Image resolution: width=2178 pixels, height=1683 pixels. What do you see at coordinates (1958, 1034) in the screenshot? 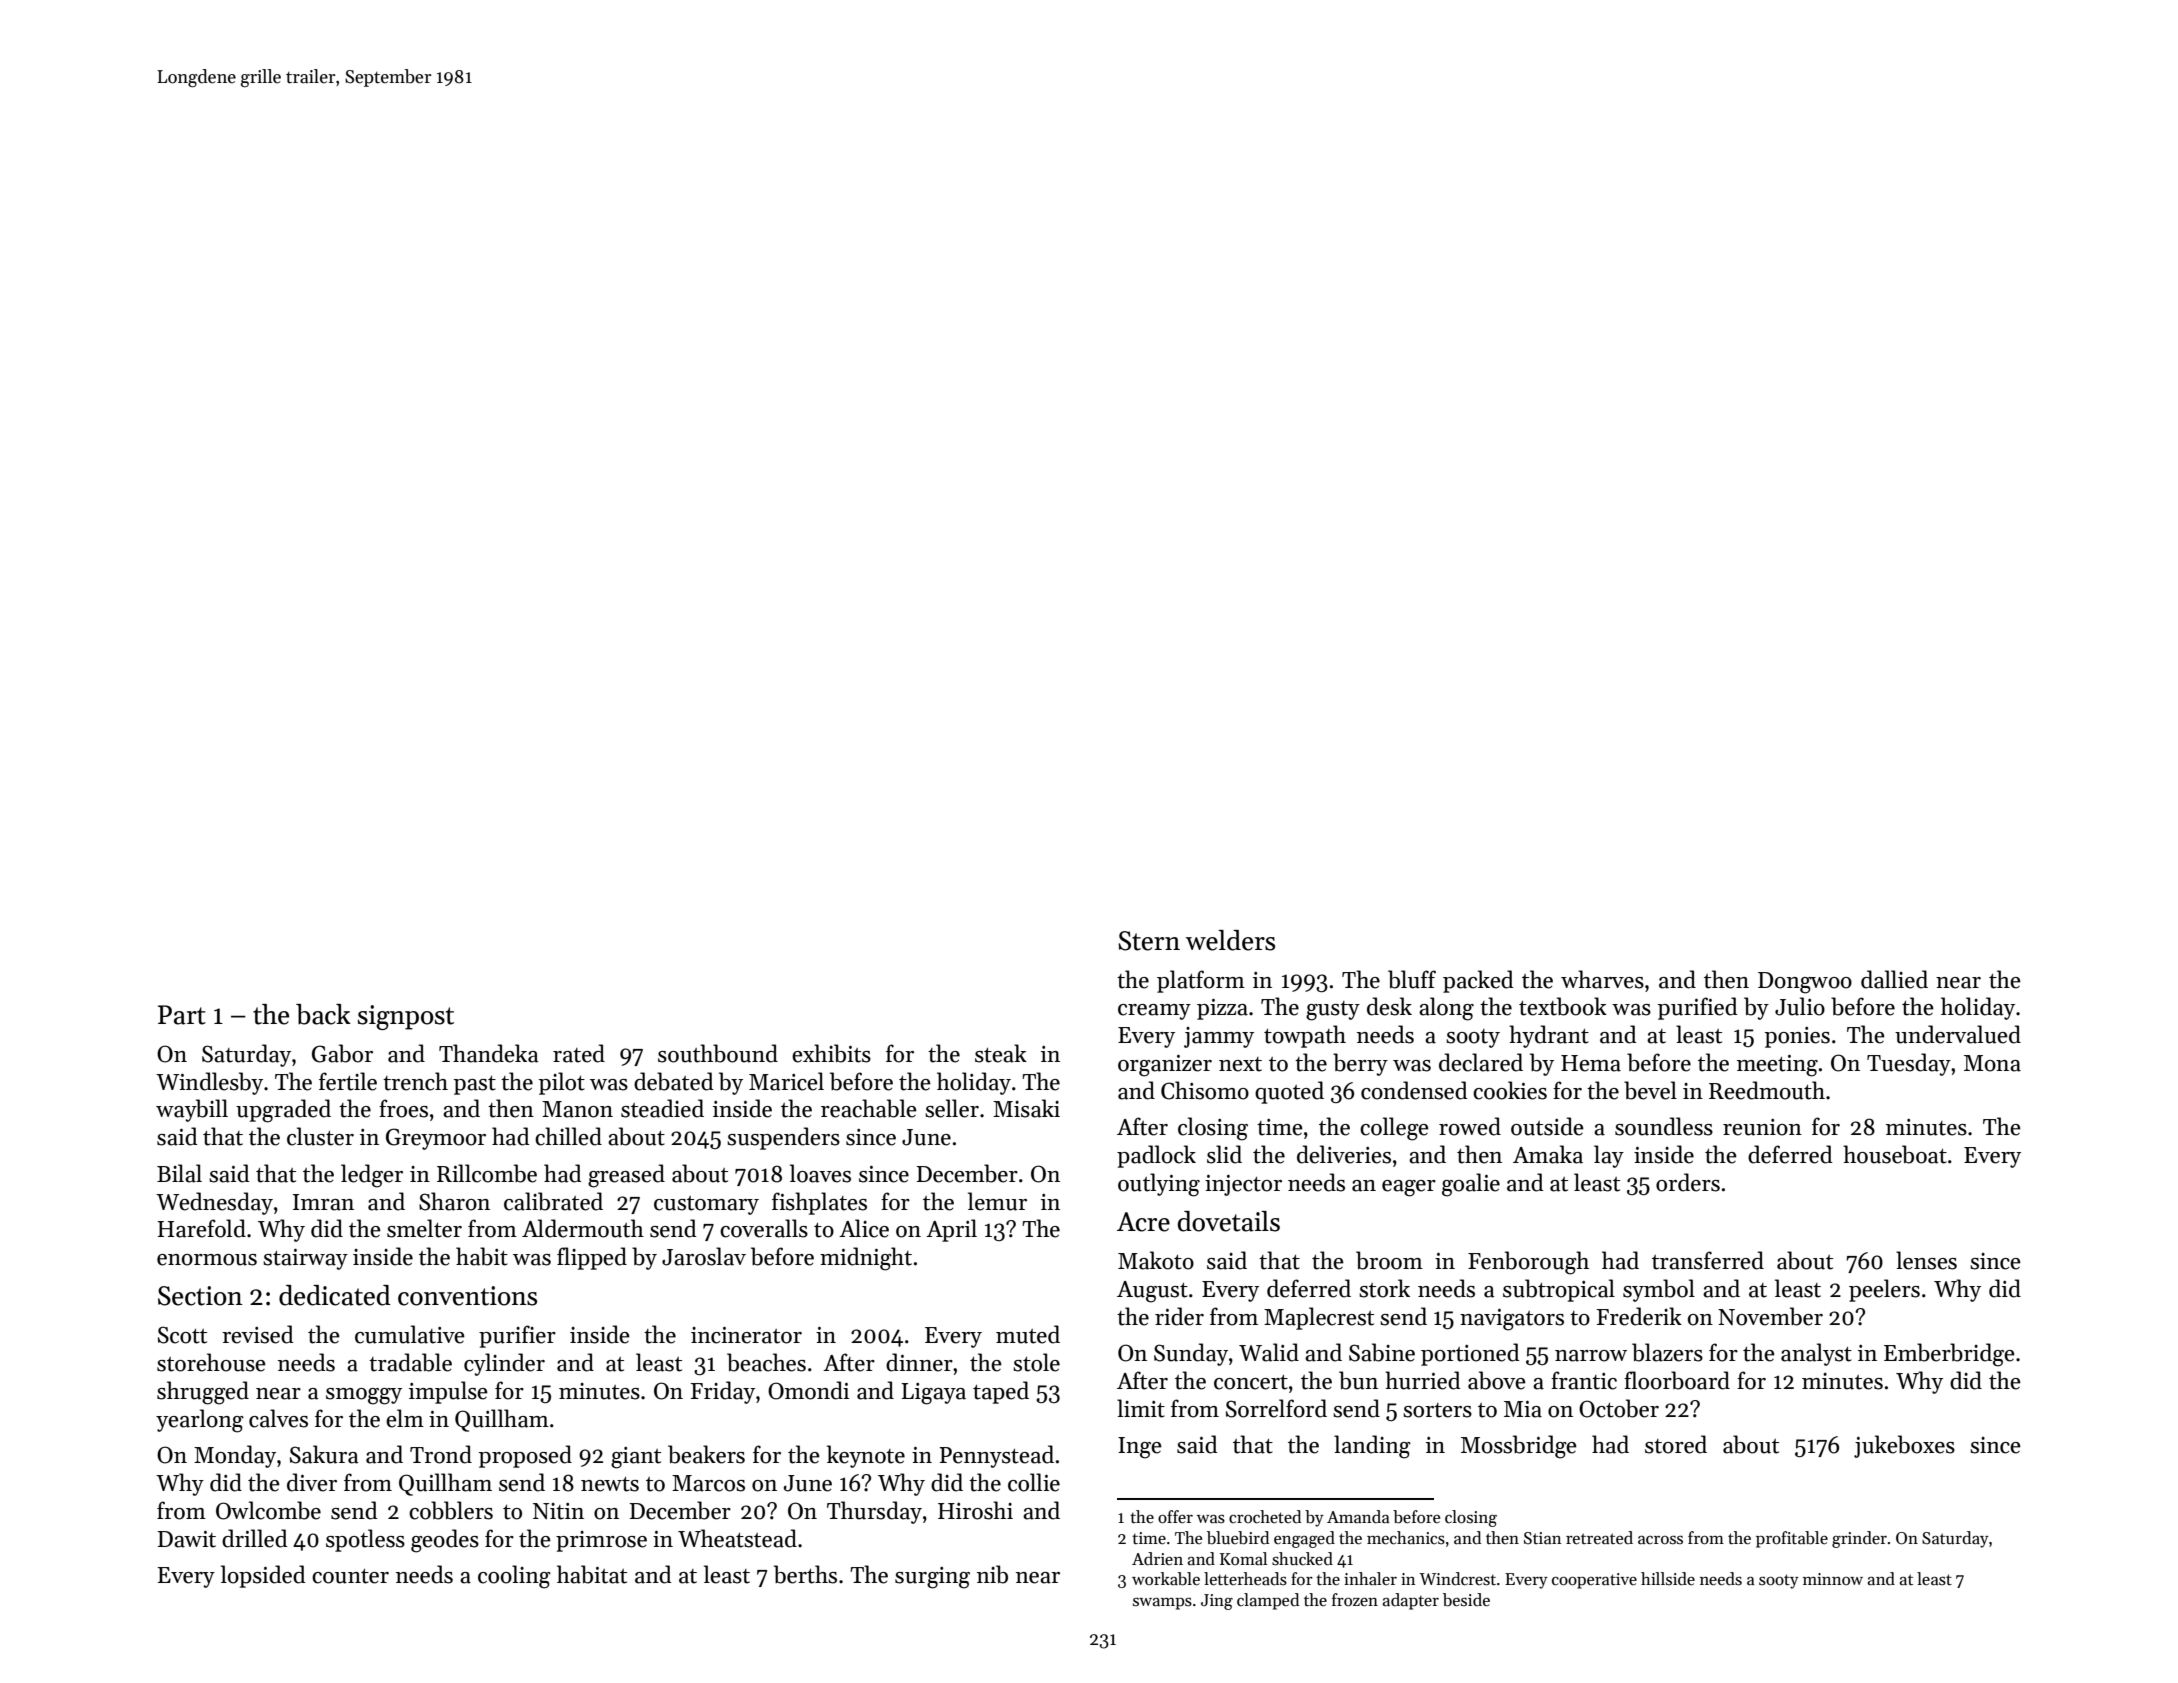
I see `undervalued` at bounding box center [1958, 1034].
